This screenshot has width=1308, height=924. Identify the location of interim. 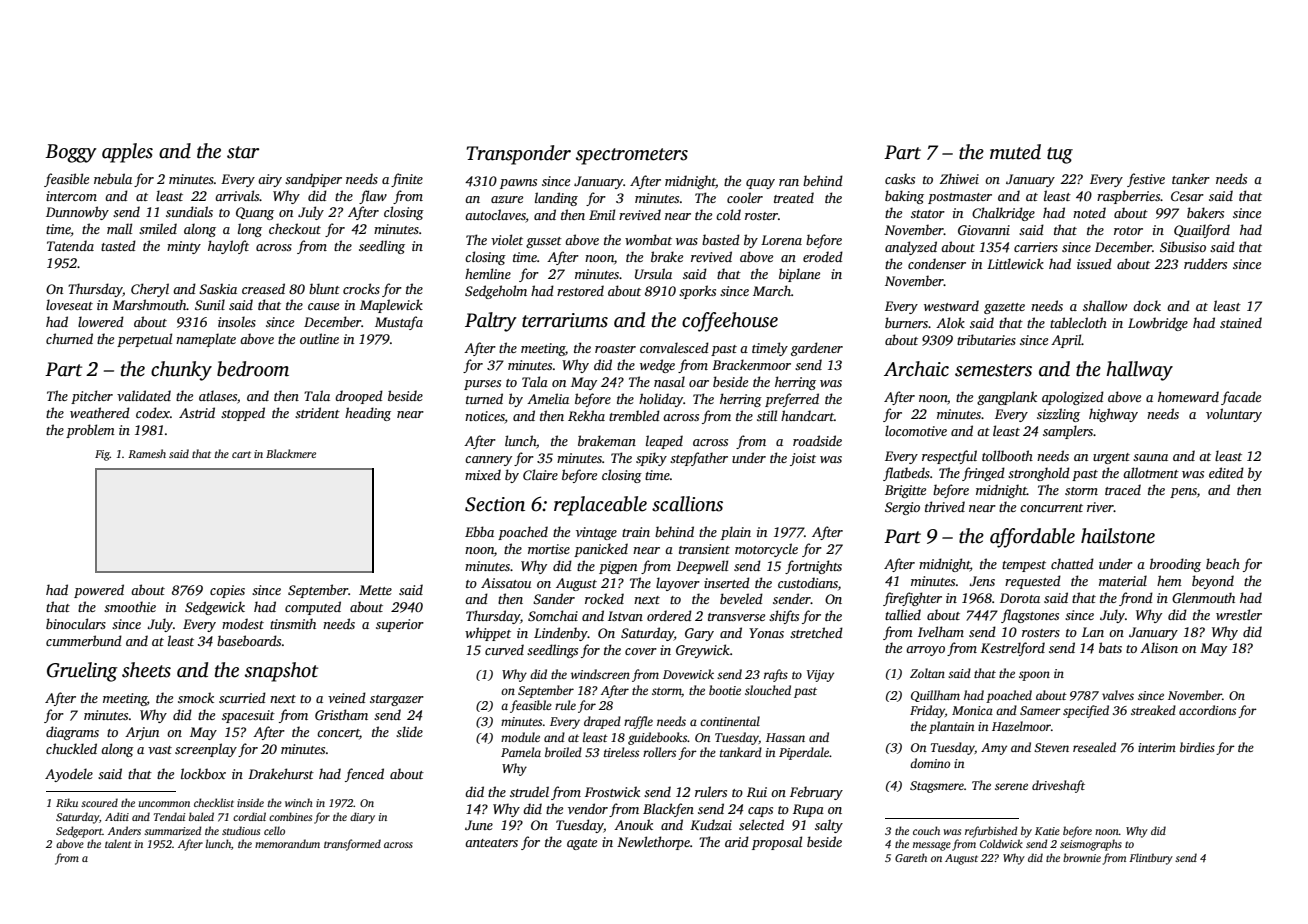
(1157, 747).
